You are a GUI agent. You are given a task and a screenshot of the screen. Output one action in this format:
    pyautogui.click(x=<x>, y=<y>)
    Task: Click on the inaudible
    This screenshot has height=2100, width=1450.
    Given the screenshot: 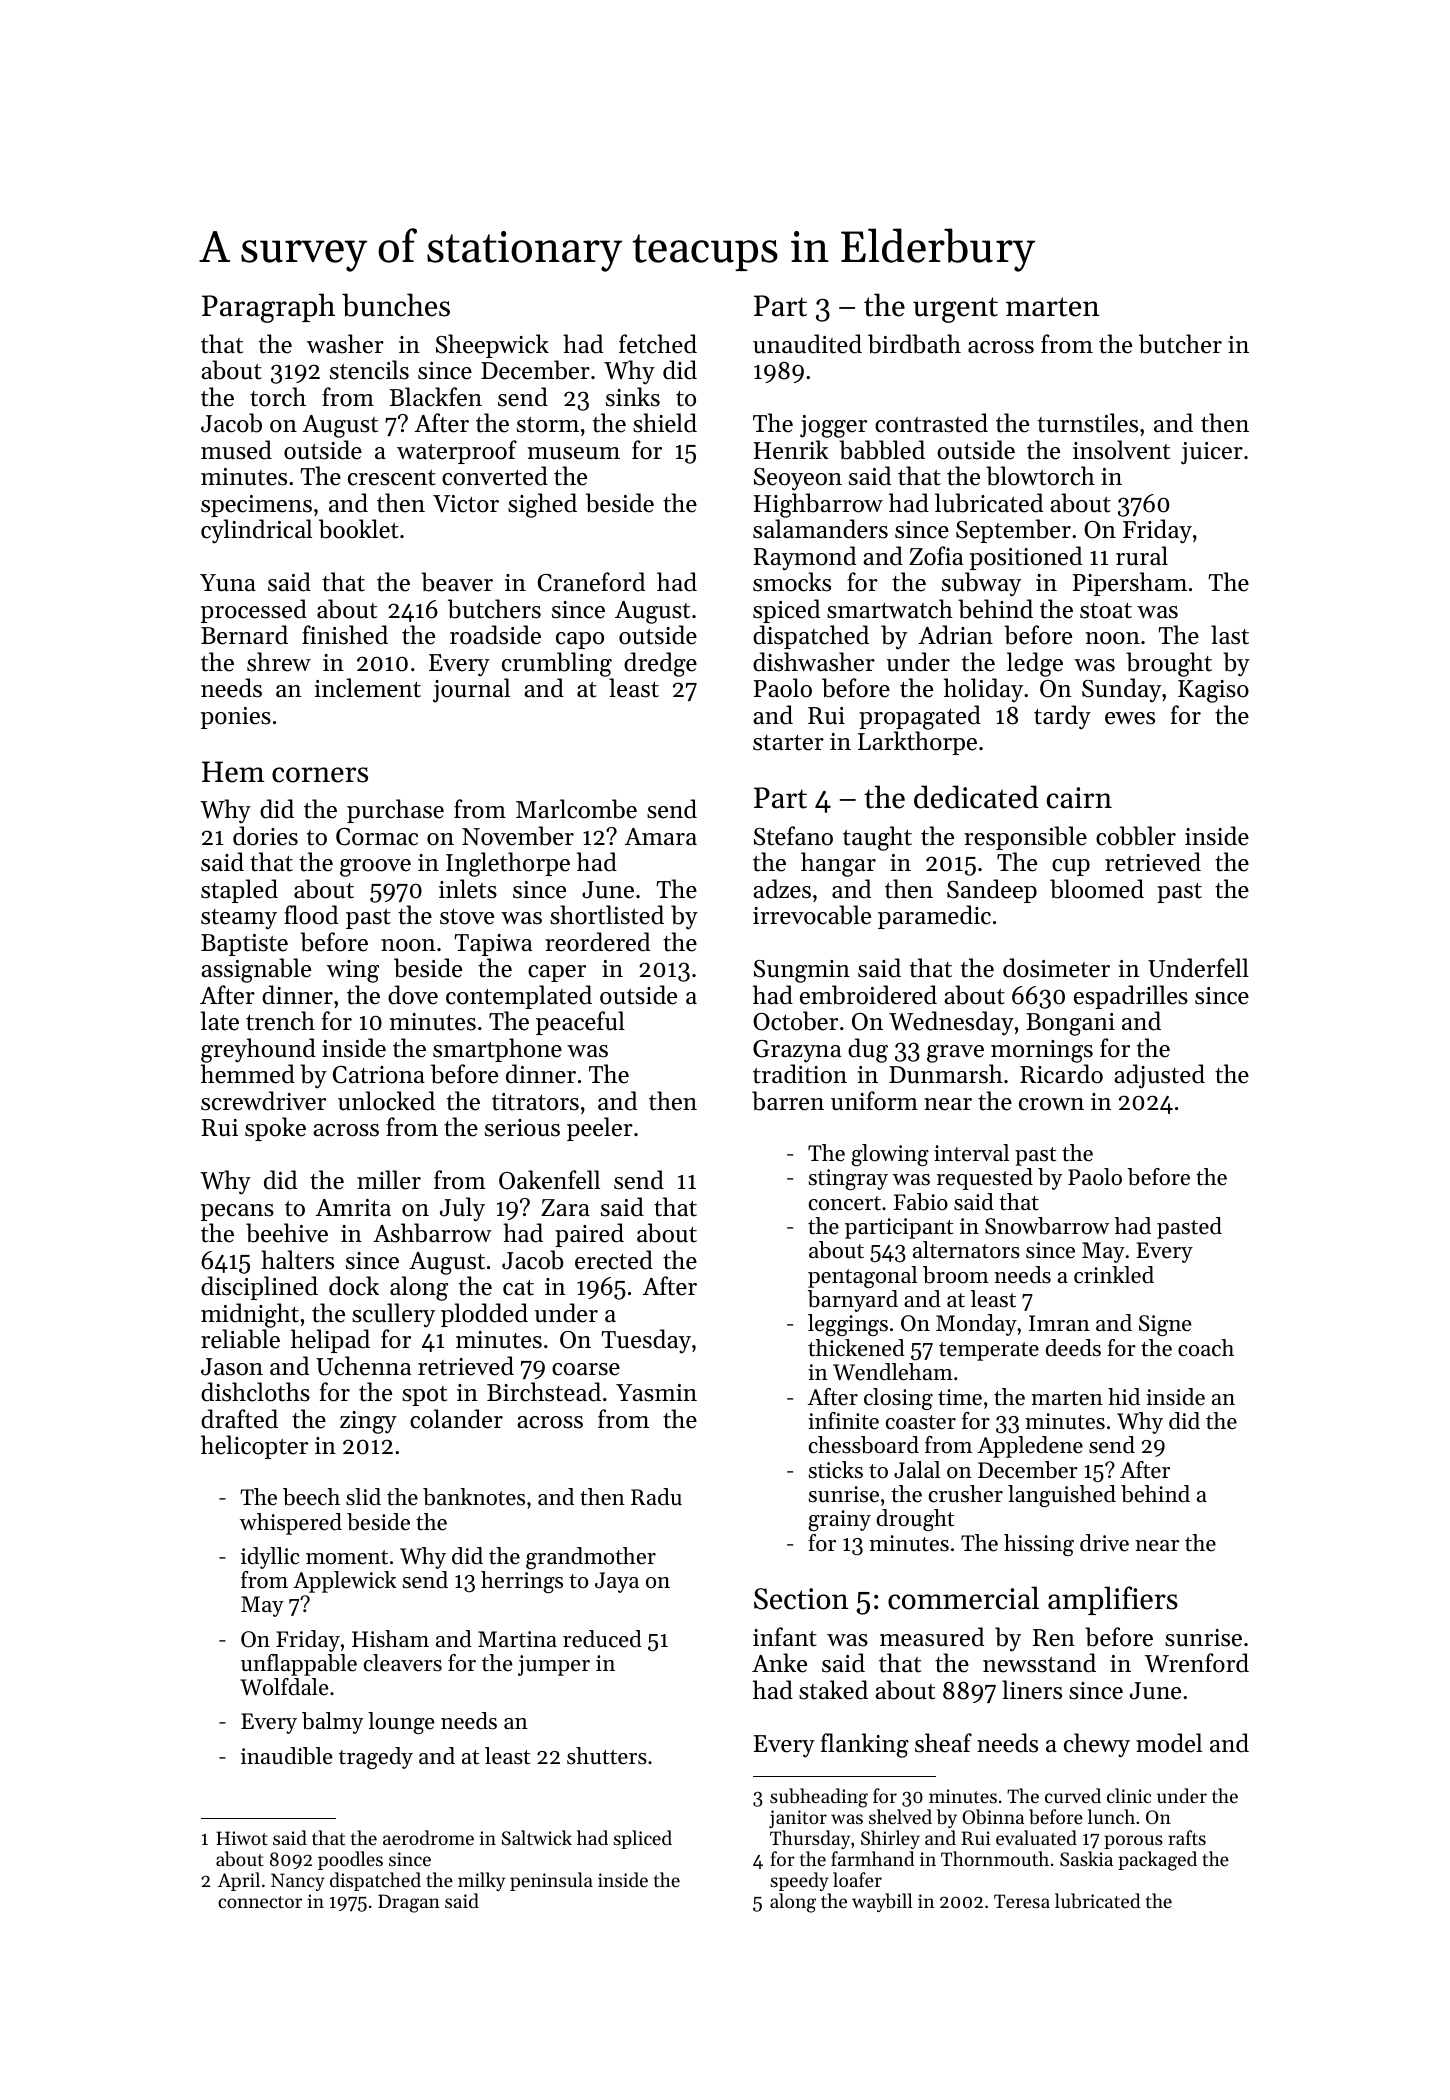 What is the action you would take?
    pyautogui.click(x=287, y=1756)
